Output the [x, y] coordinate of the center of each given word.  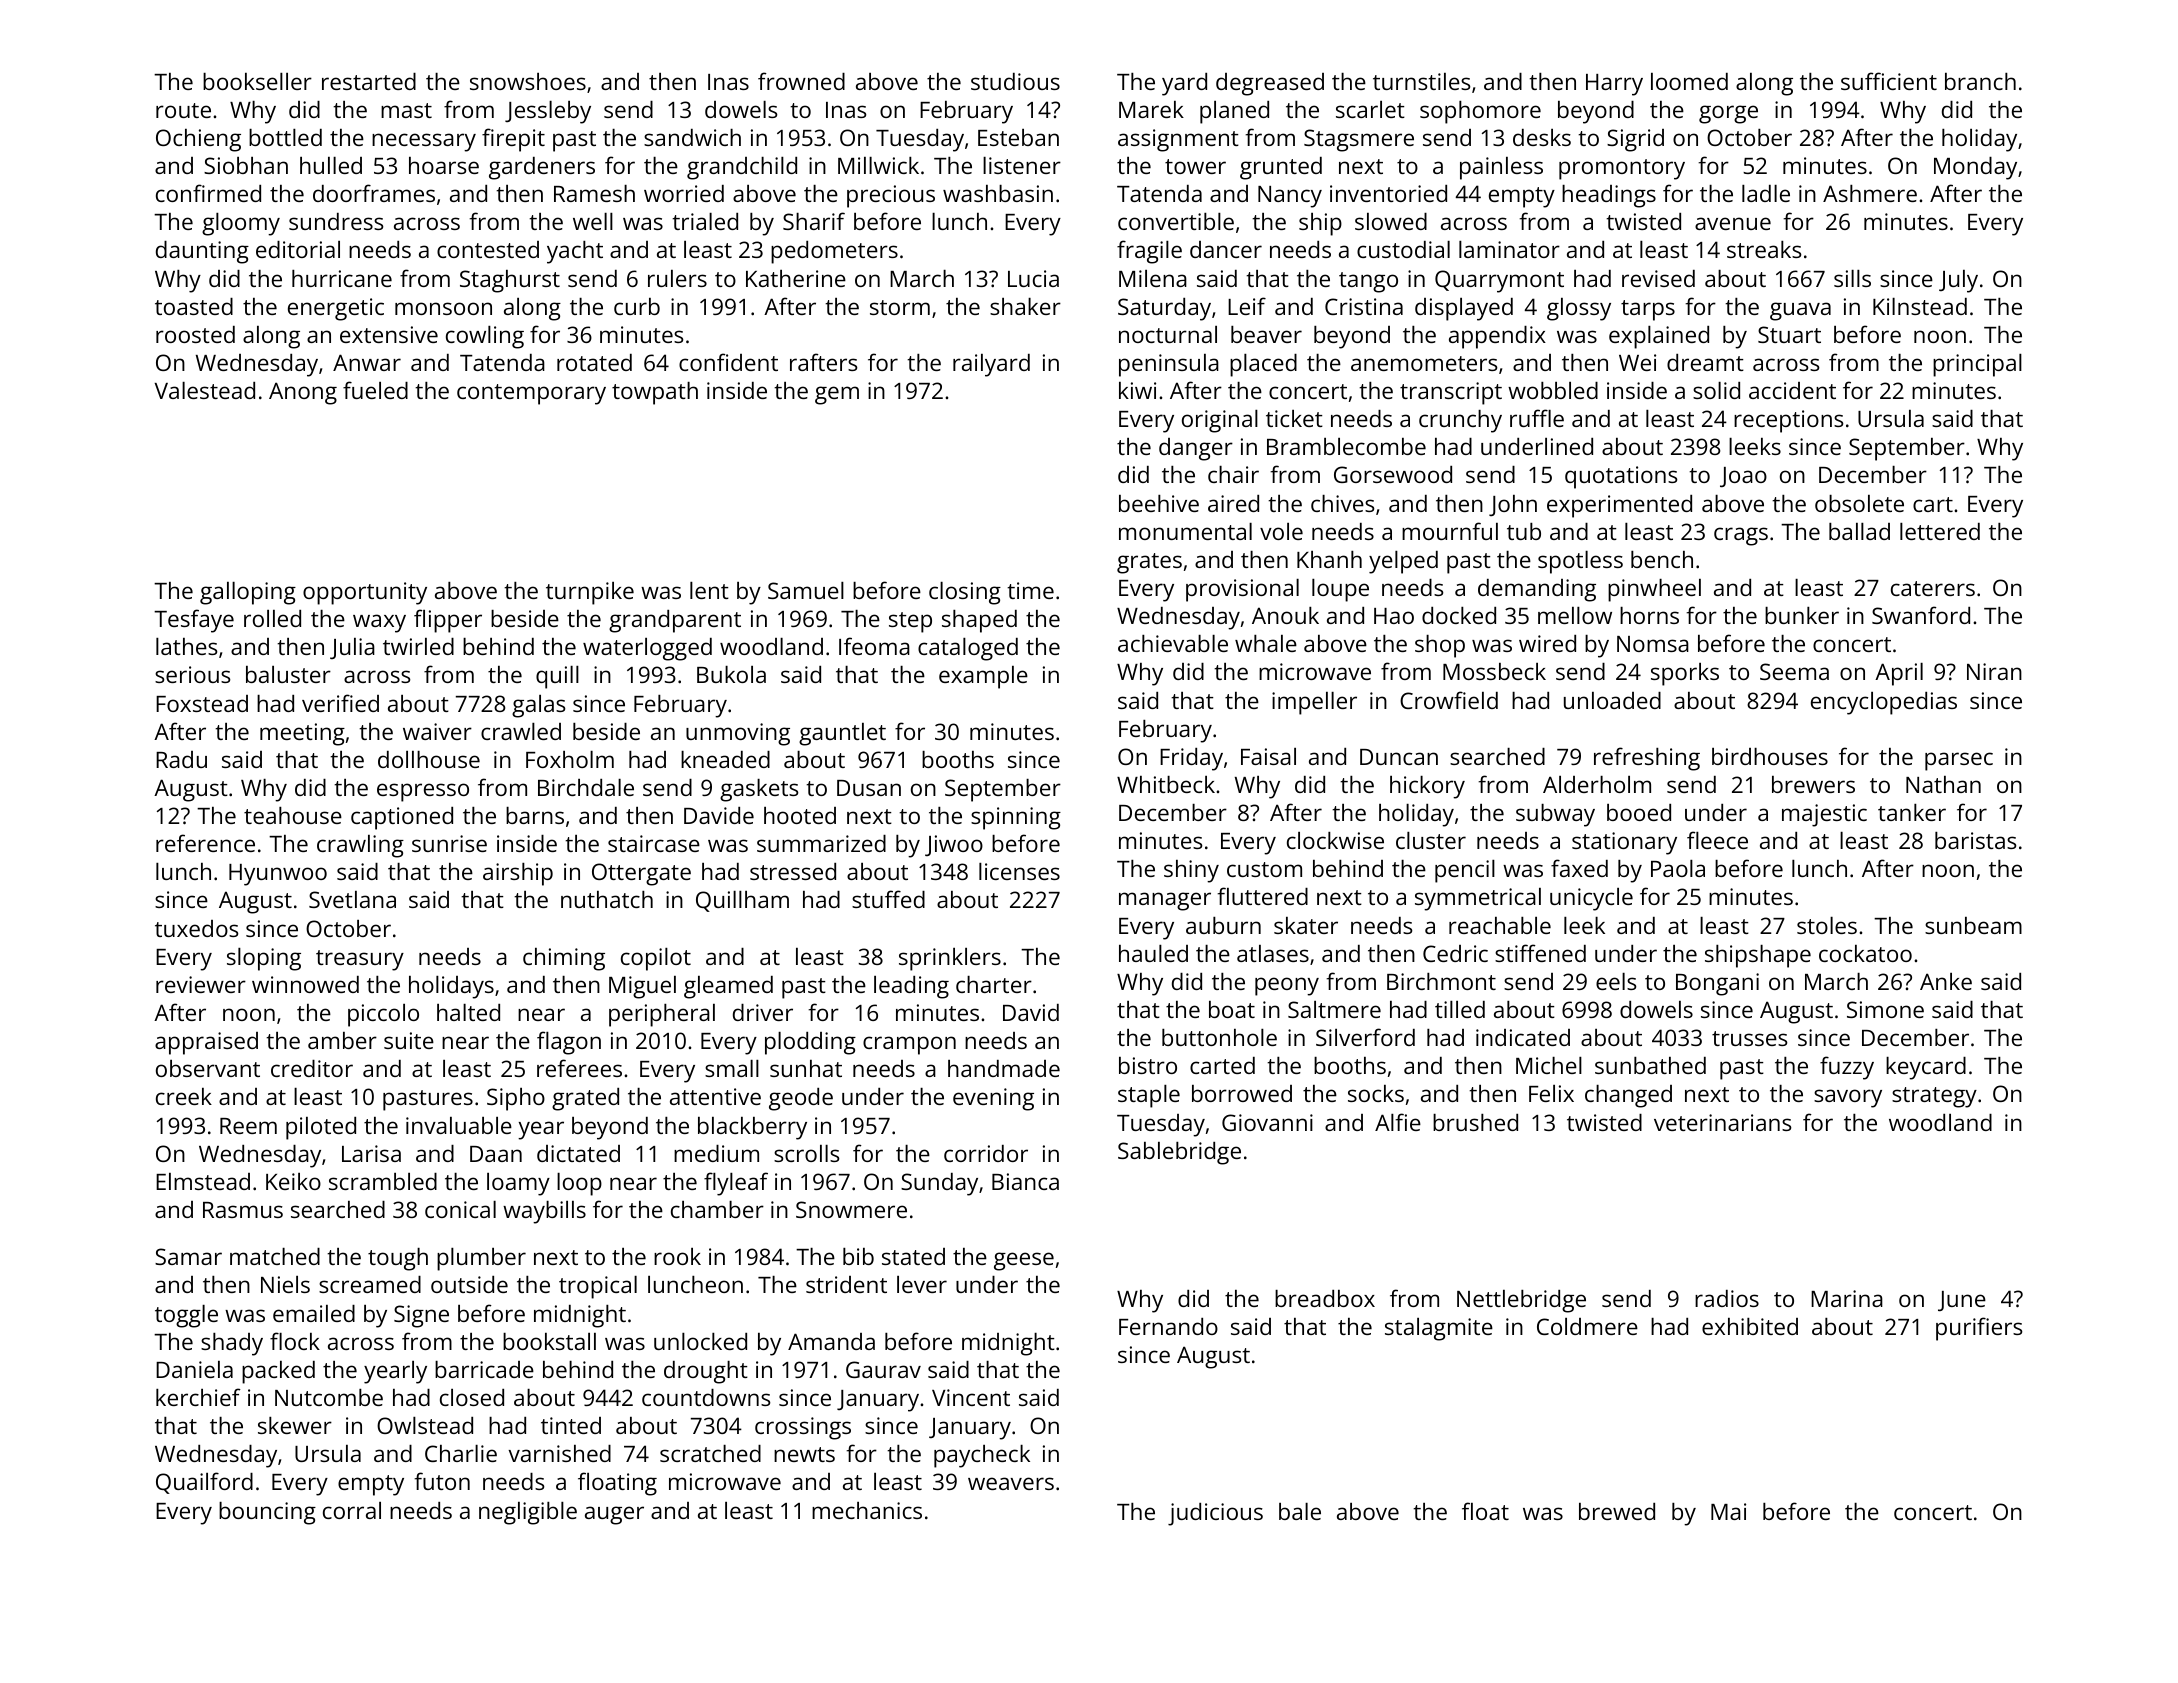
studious [1015, 81]
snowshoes [528, 81]
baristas [1975, 840]
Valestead [204, 390]
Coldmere [1587, 1326]
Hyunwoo [278, 875]
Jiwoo [954, 845]
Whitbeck [1166, 784]
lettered [1940, 531]
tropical [598, 1287]
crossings [803, 1428]
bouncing [267, 1513]
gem [837, 395]
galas [538, 706]
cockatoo [1865, 953]
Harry [1614, 85]
